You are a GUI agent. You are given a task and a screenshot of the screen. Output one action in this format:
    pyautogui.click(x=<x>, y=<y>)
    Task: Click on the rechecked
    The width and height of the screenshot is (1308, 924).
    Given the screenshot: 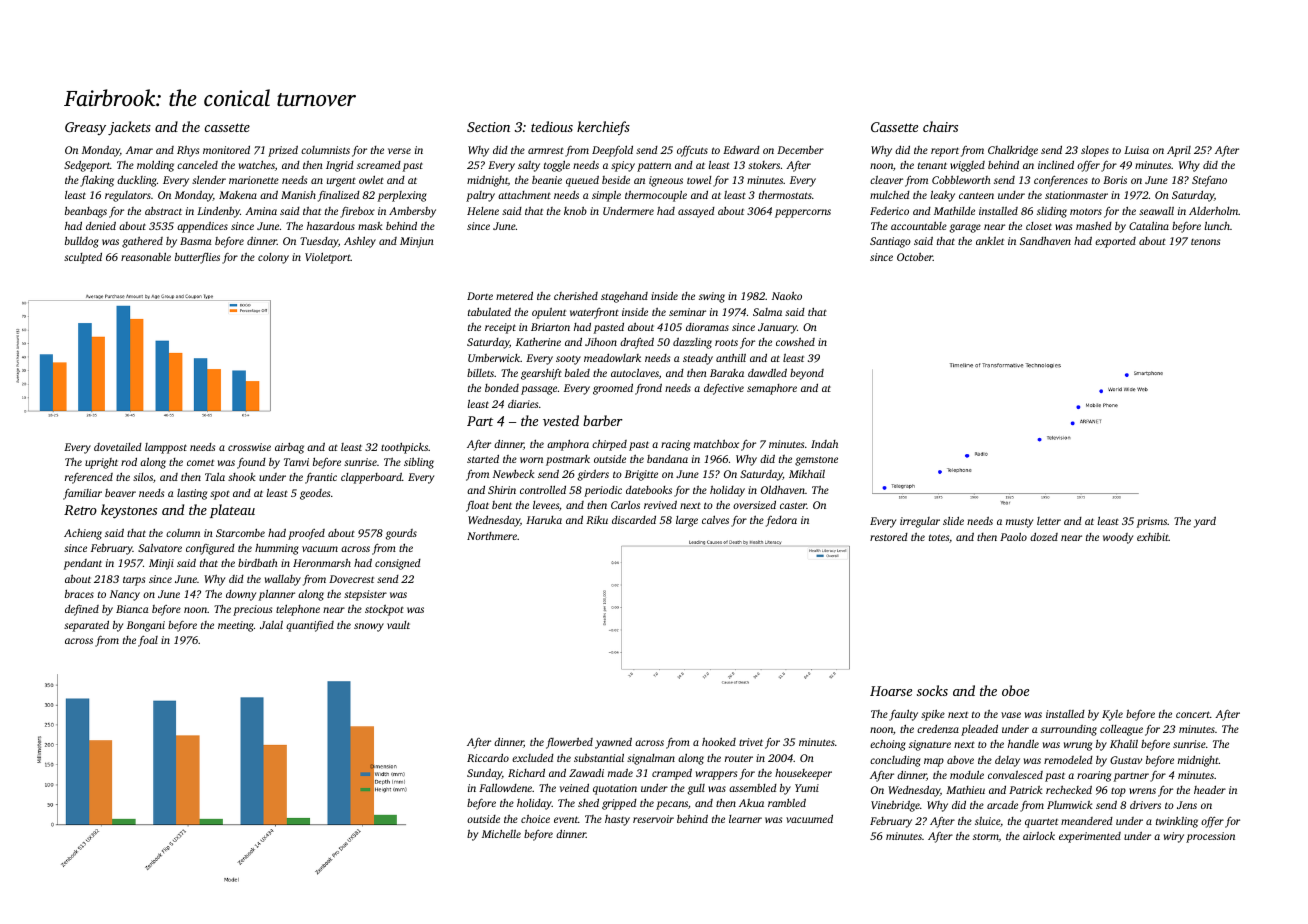 What is the action you would take?
    pyautogui.click(x=1069, y=789)
